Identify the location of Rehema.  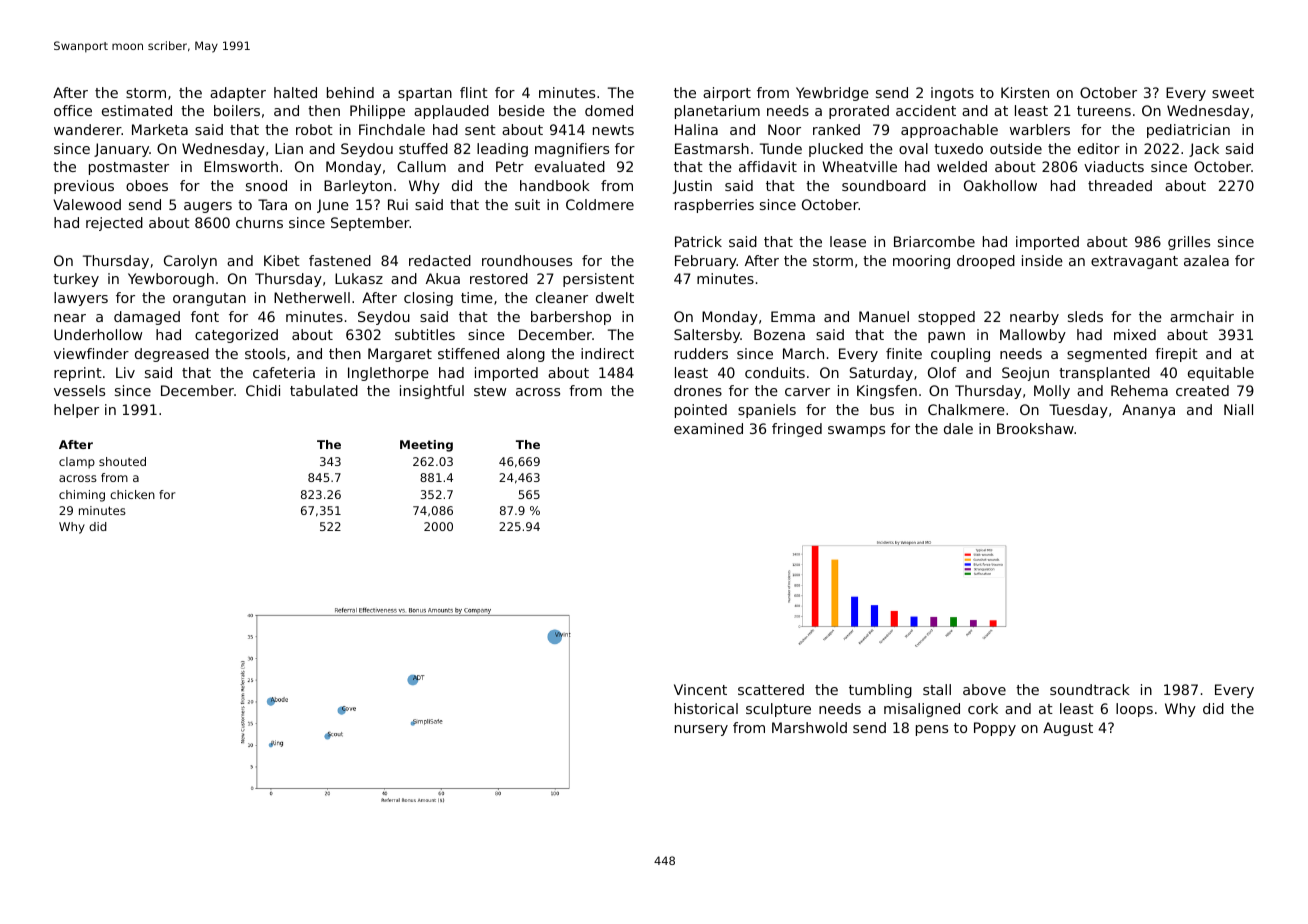
(1139, 390).
